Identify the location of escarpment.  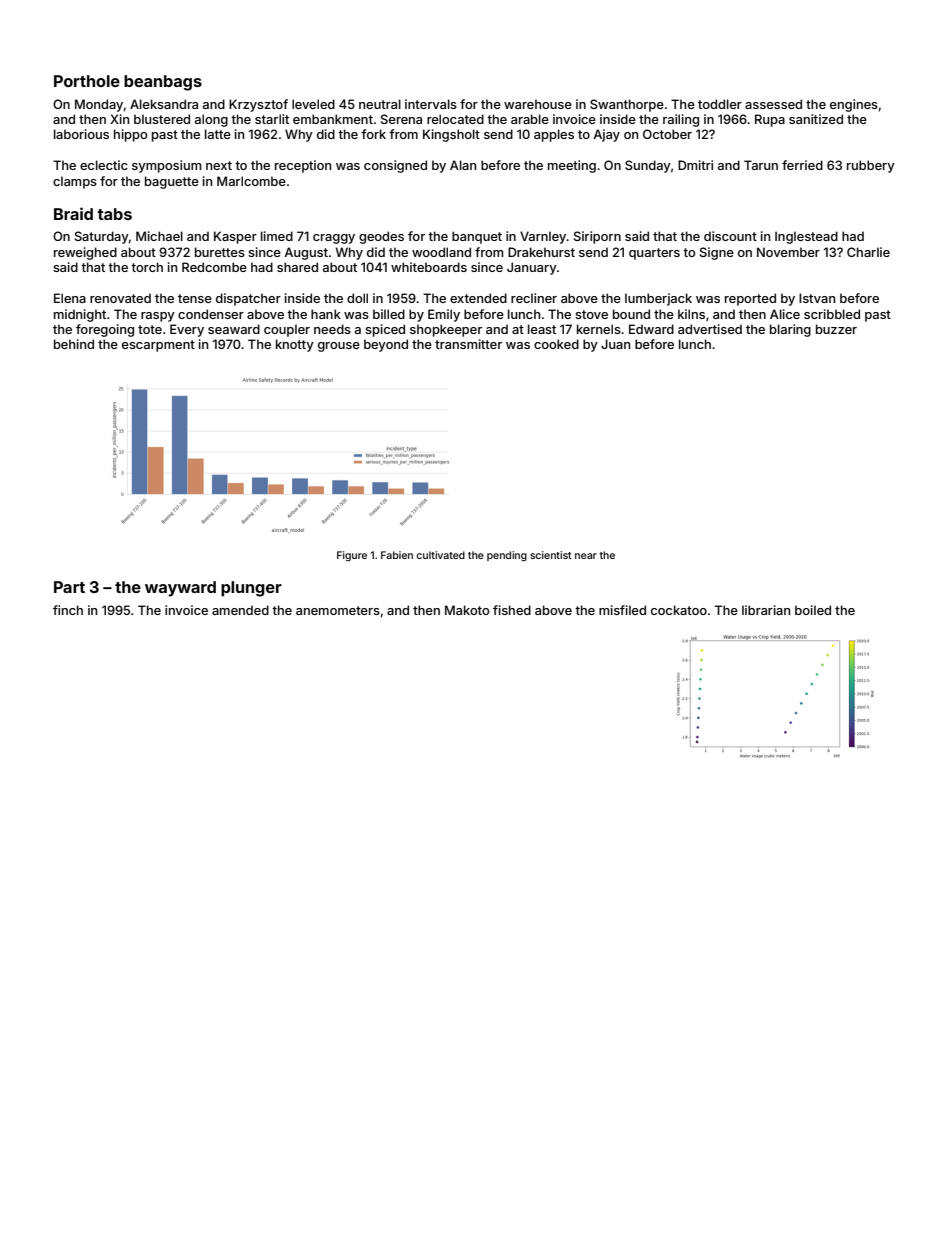
(158, 346).
